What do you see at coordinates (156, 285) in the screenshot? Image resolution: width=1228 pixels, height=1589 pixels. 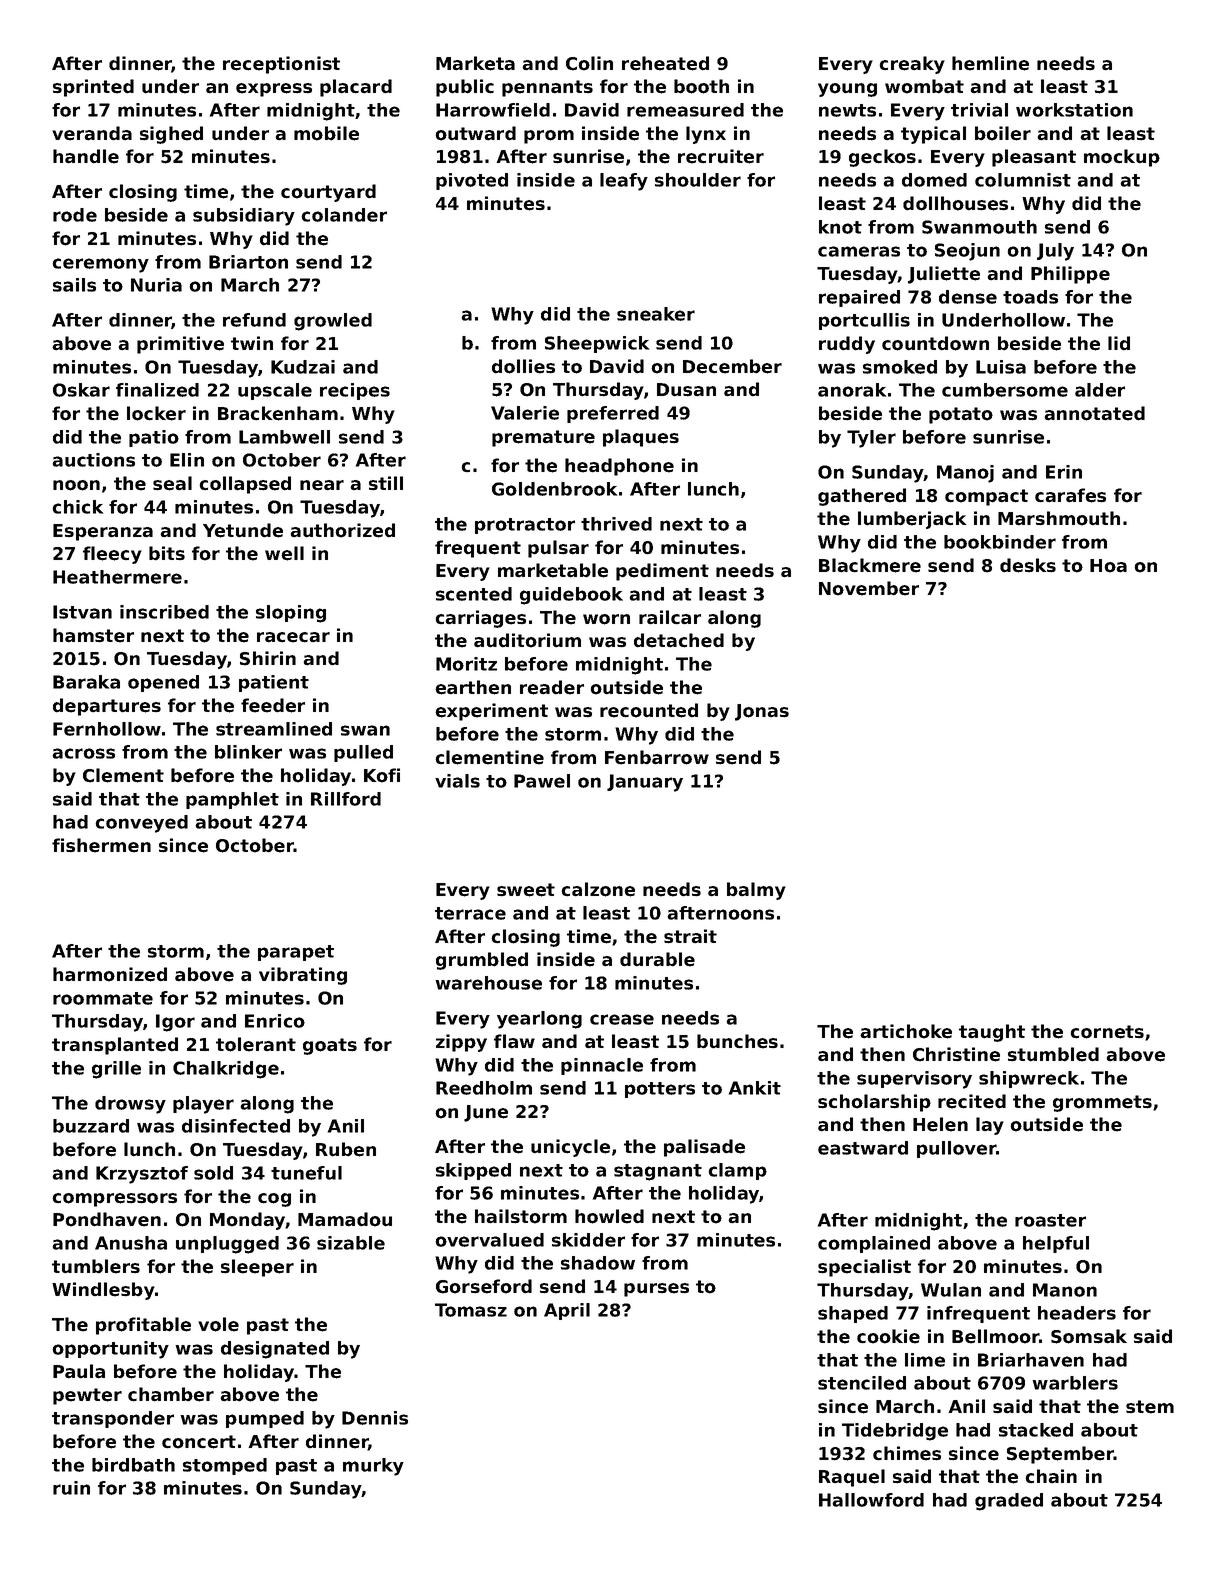 I see `Nuria` at bounding box center [156, 285].
